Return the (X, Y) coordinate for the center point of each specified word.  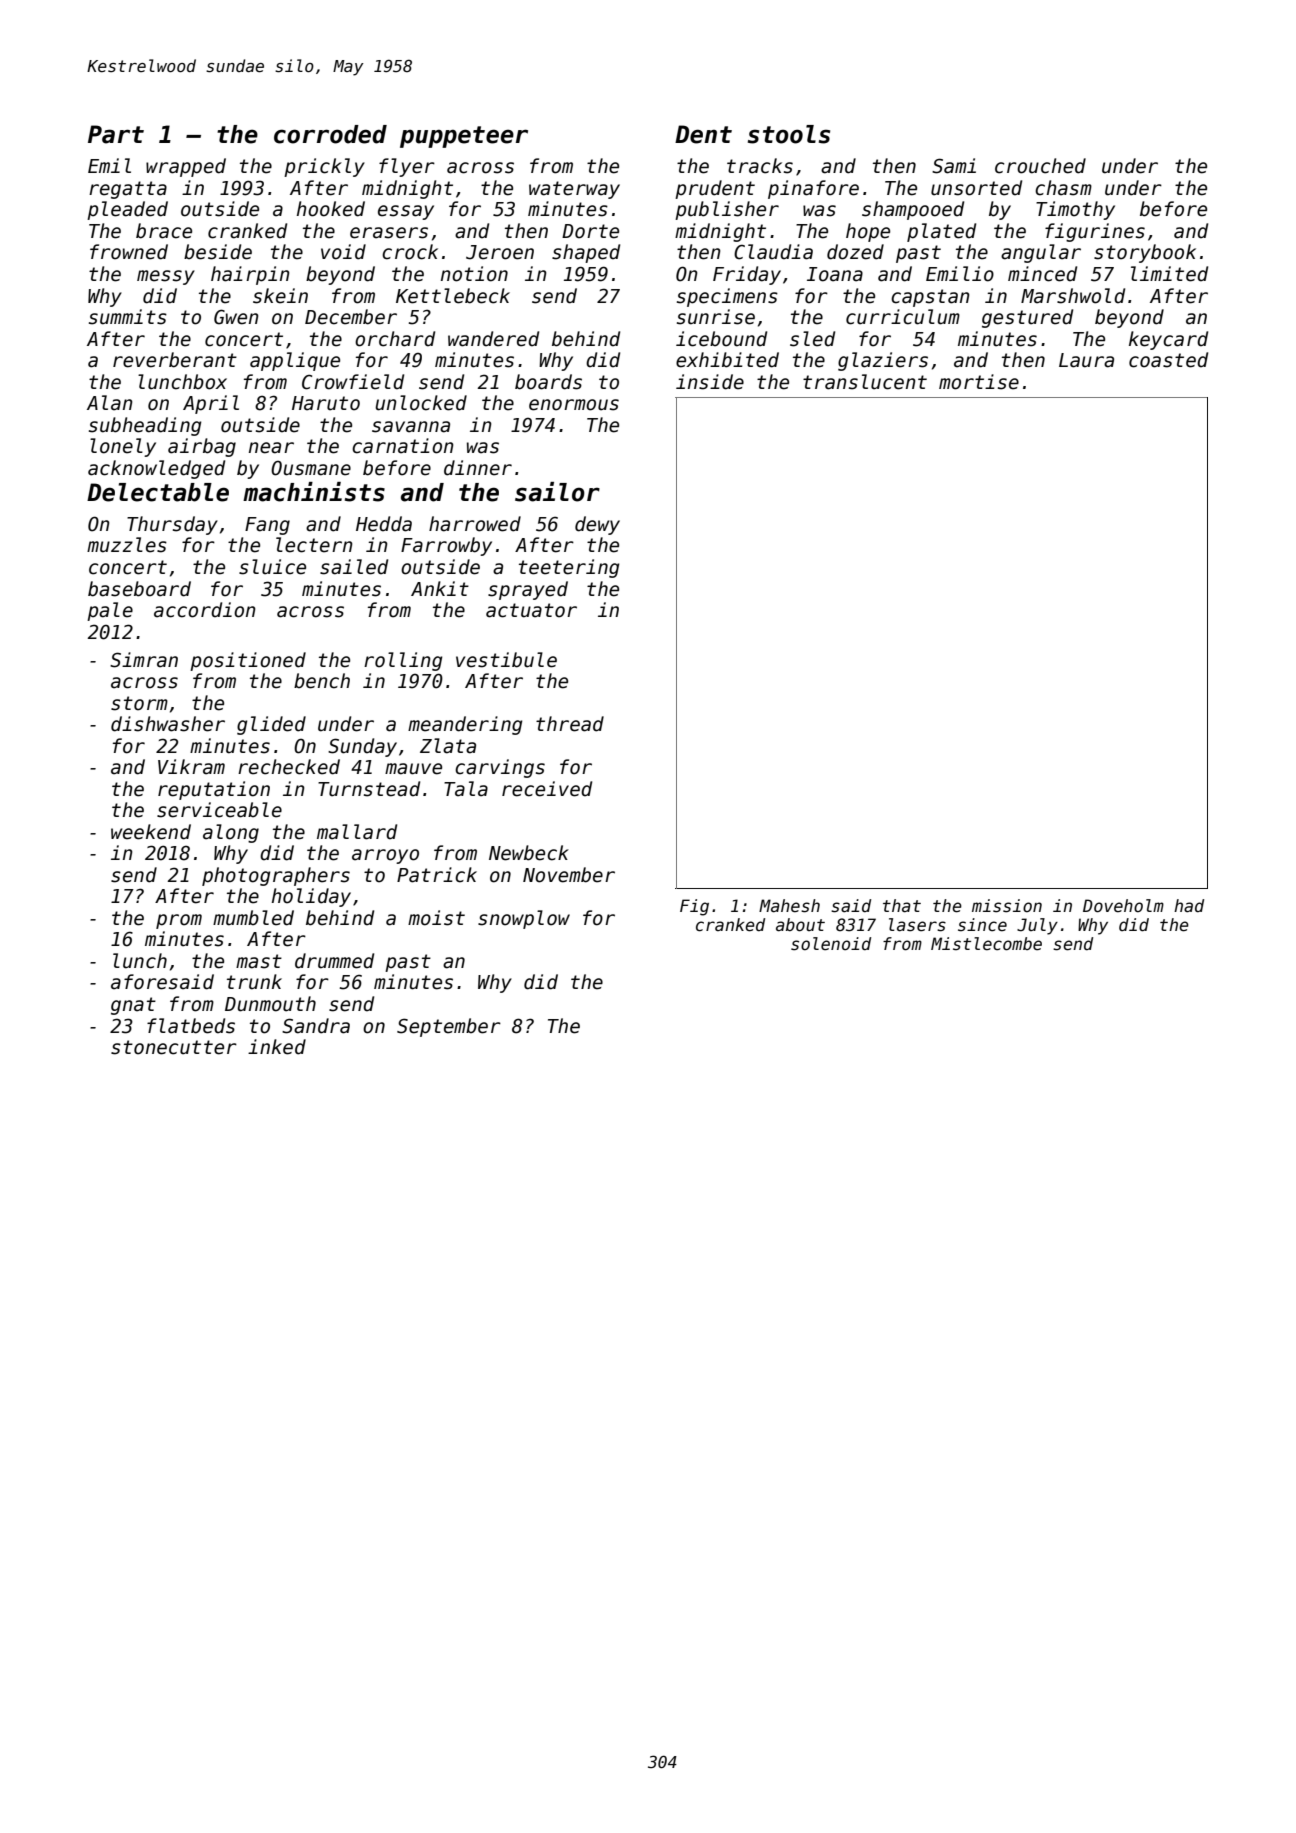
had (1189, 906)
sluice (272, 567)
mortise (979, 382)
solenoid (831, 944)
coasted (1168, 360)
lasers (917, 925)
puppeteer (464, 137)
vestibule (506, 660)
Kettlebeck (453, 296)
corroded (330, 134)
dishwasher (168, 724)
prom (179, 921)
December (351, 317)
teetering (569, 568)
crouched (1040, 166)
